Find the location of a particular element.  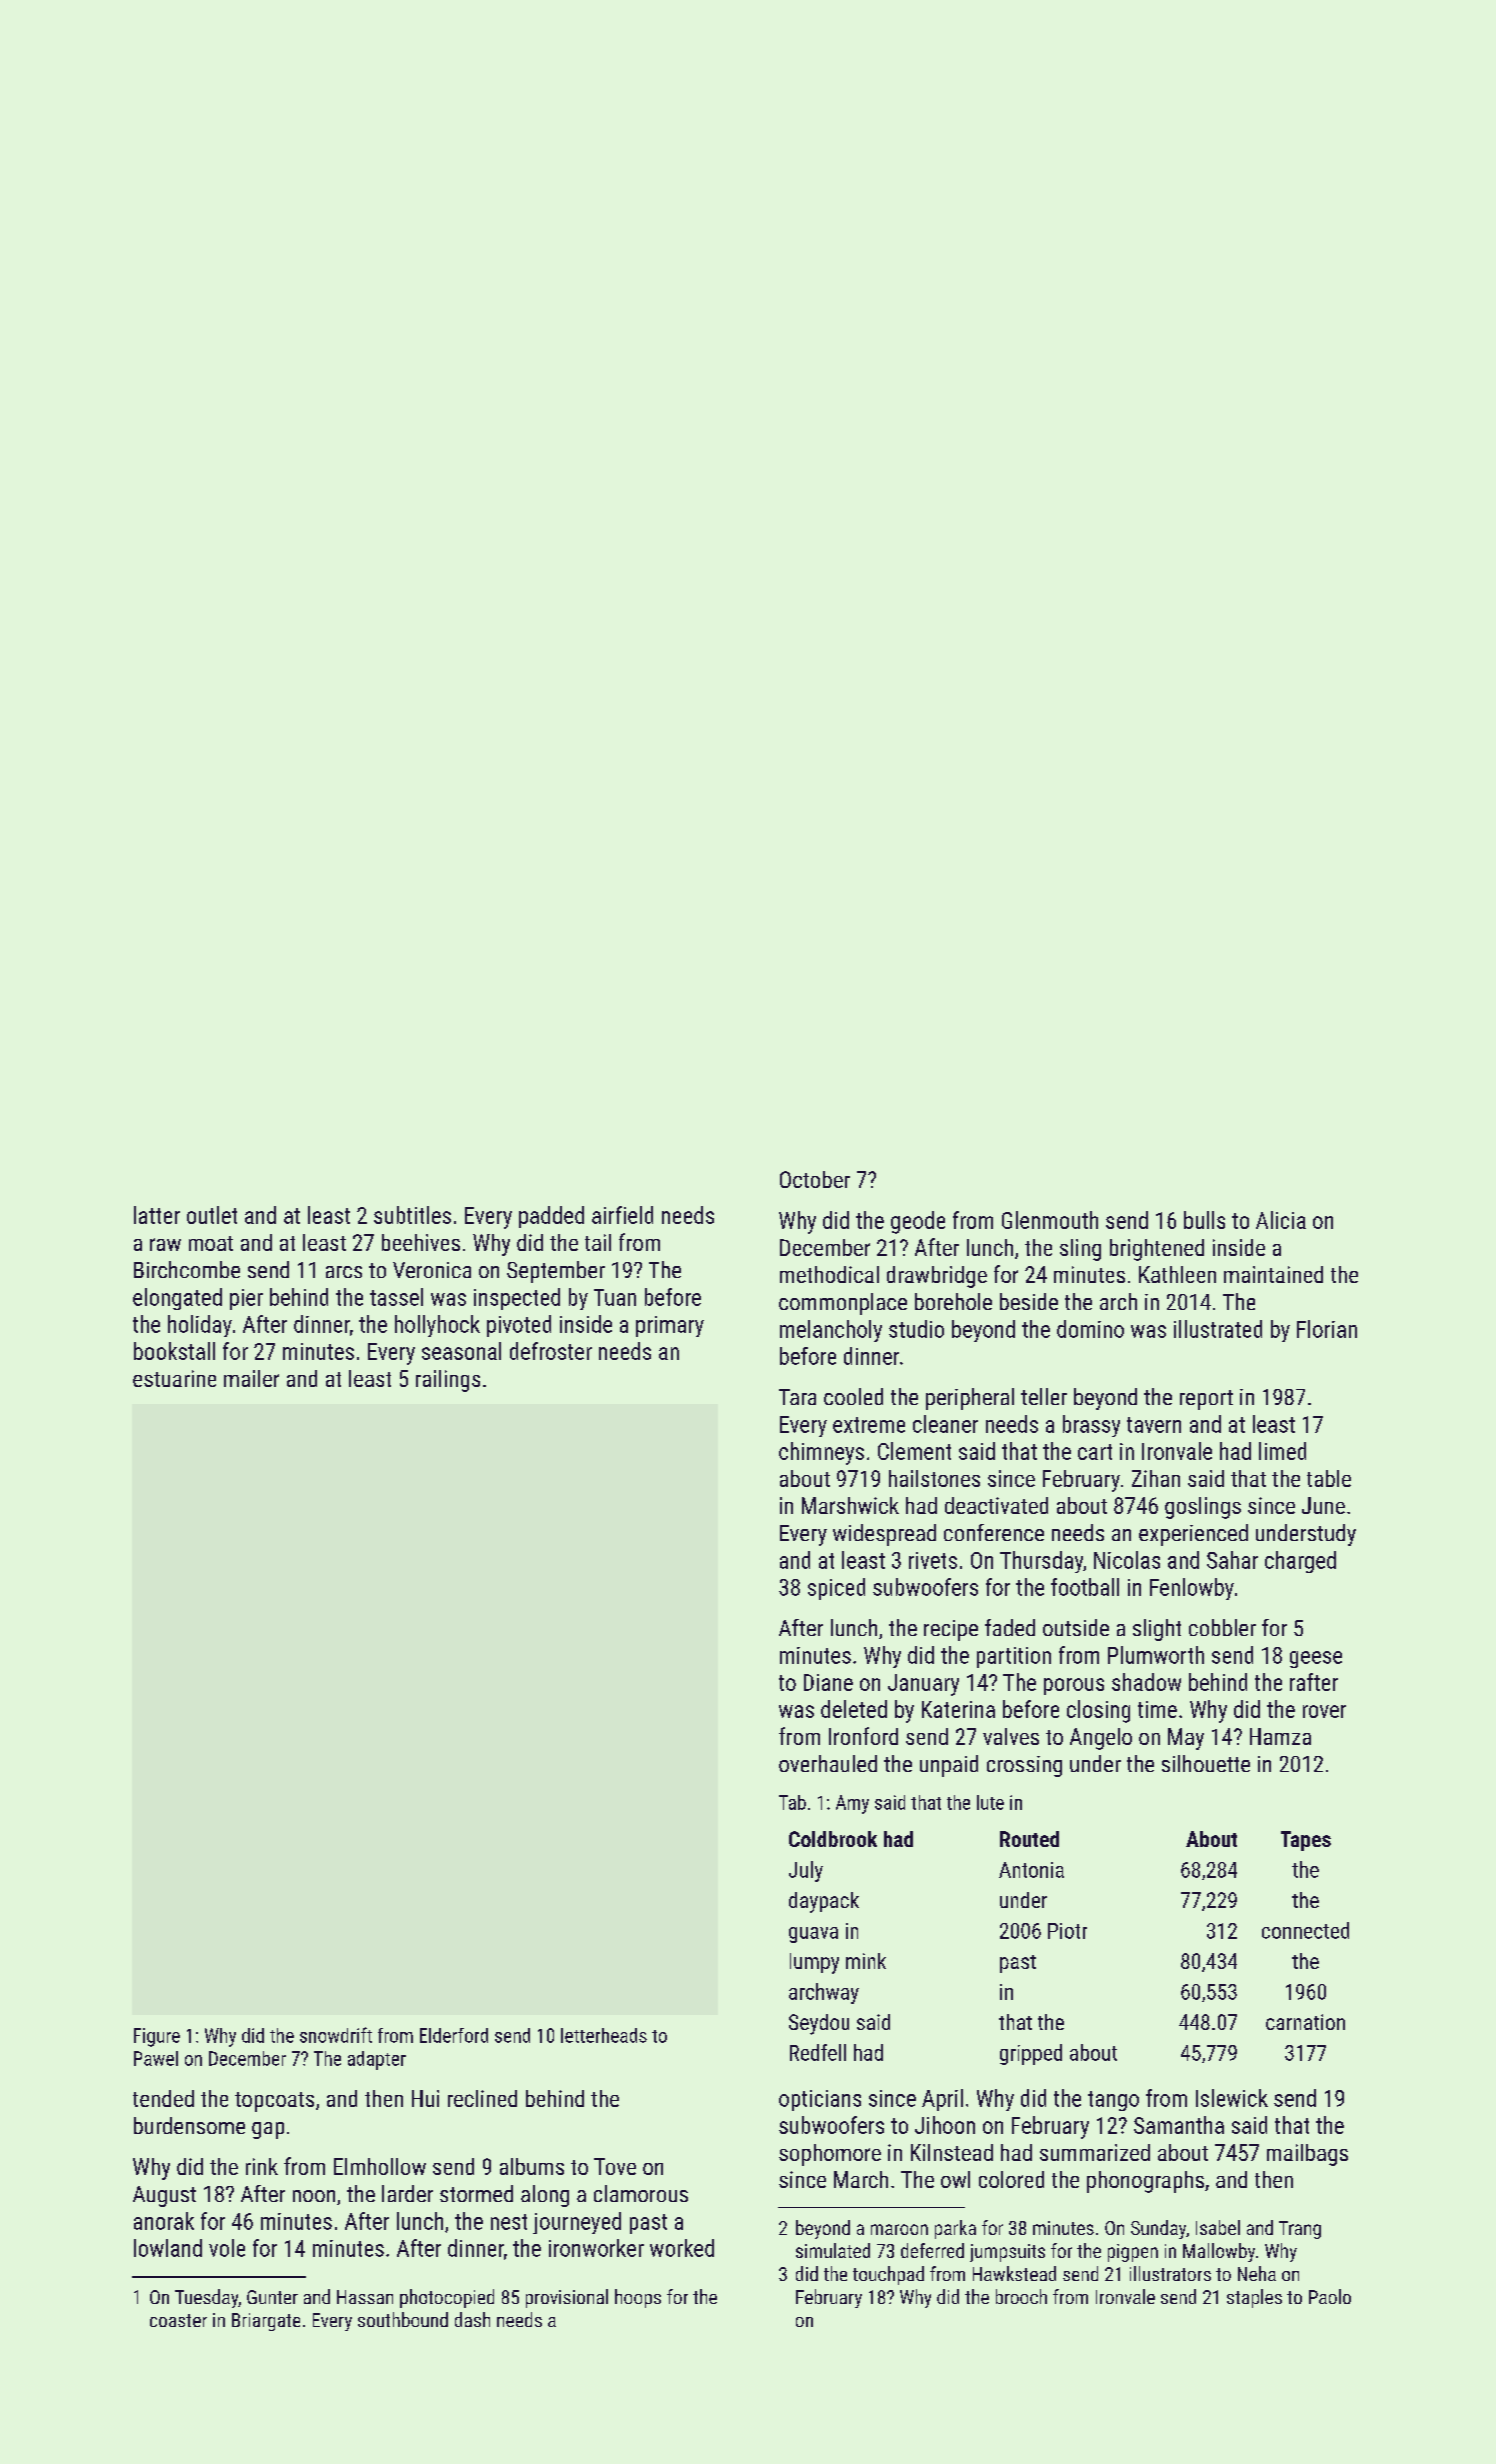

mailer is located at coordinates (251, 1378).
